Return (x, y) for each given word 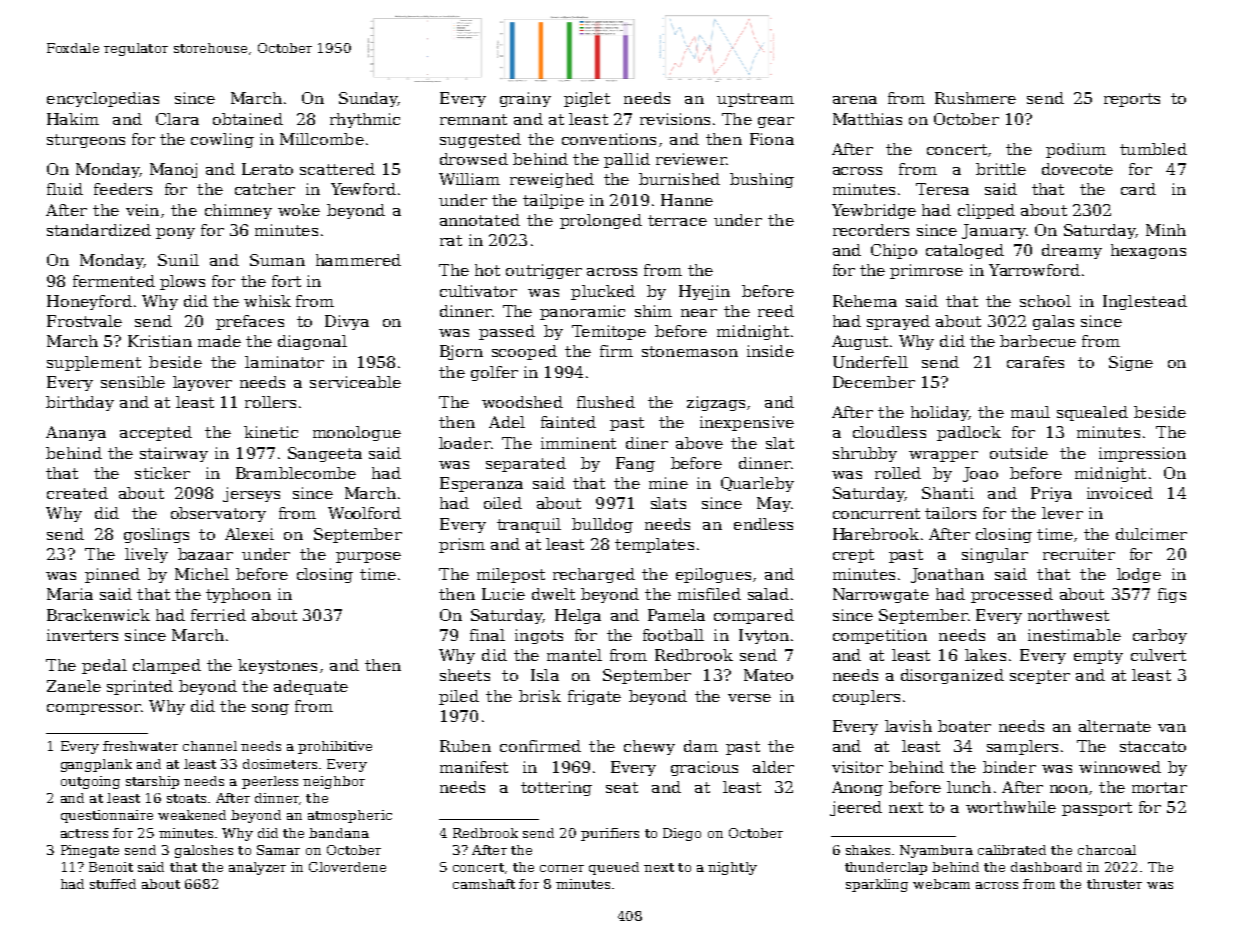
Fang (635, 464)
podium (1076, 150)
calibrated (1012, 850)
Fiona (772, 139)
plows (182, 282)
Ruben (465, 746)
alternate (1115, 726)
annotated (480, 220)
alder (773, 767)
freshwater (140, 746)
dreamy (1072, 251)
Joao (980, 474)
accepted (156, 433)
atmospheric (350, 816)
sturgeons (86, 141)
